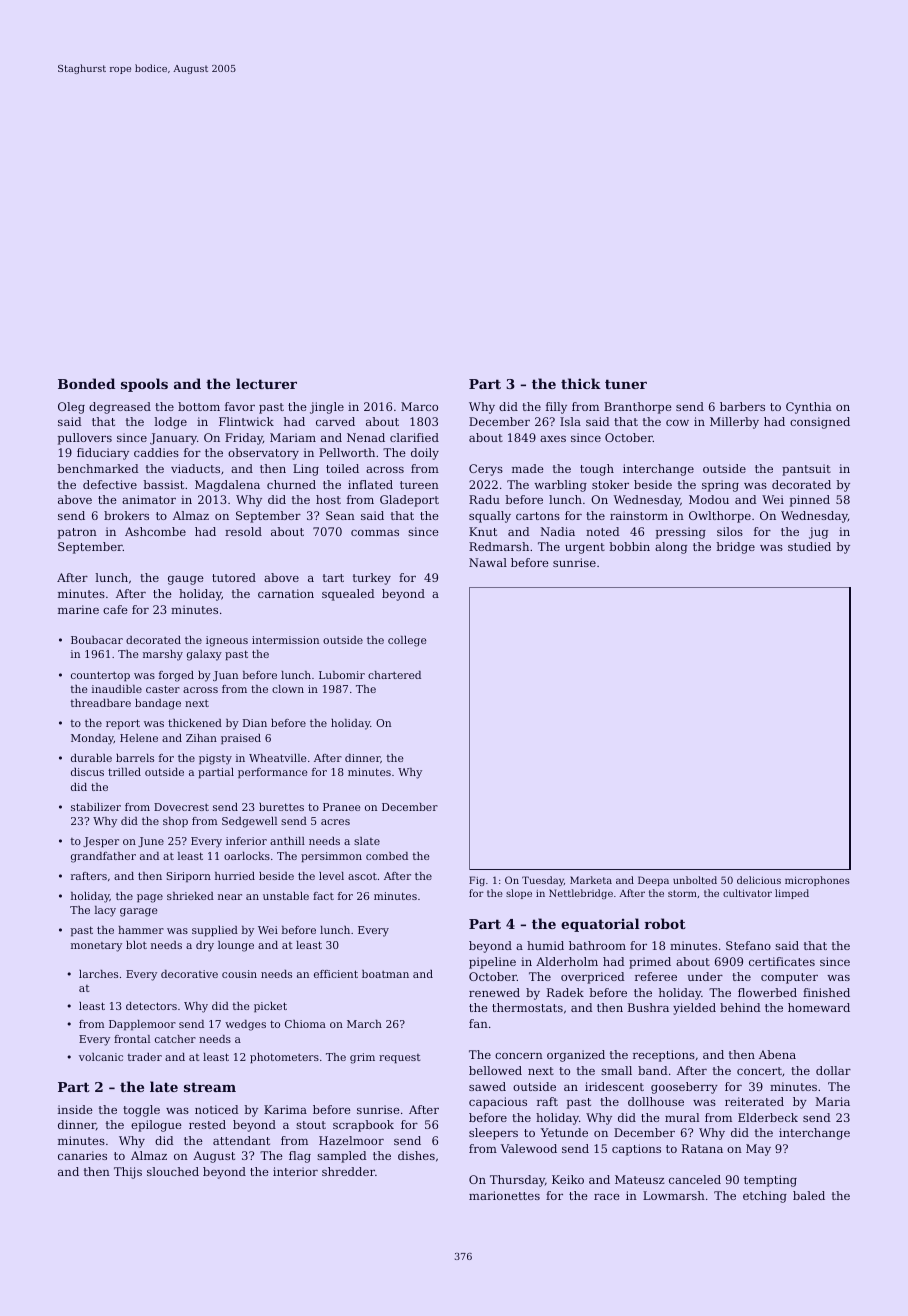  What do you see at coordinates (484, 499) in the screenshot?
I see `Radu` at bounding box center [484, 499].
